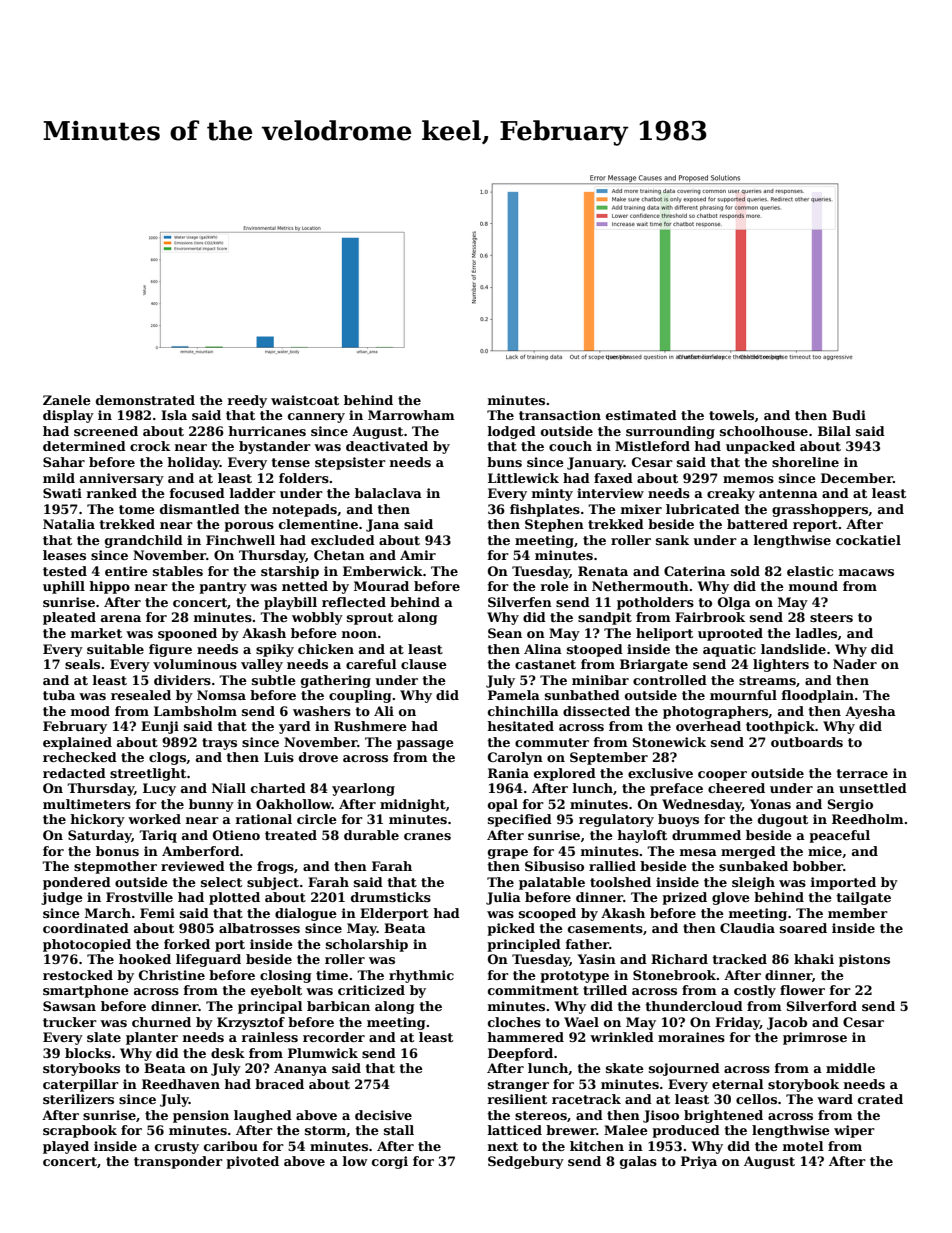 This image has height=1233, width=952. Describe the element at coordinates (526, 1162) in the image. I see `Sedgebury` at that location.
